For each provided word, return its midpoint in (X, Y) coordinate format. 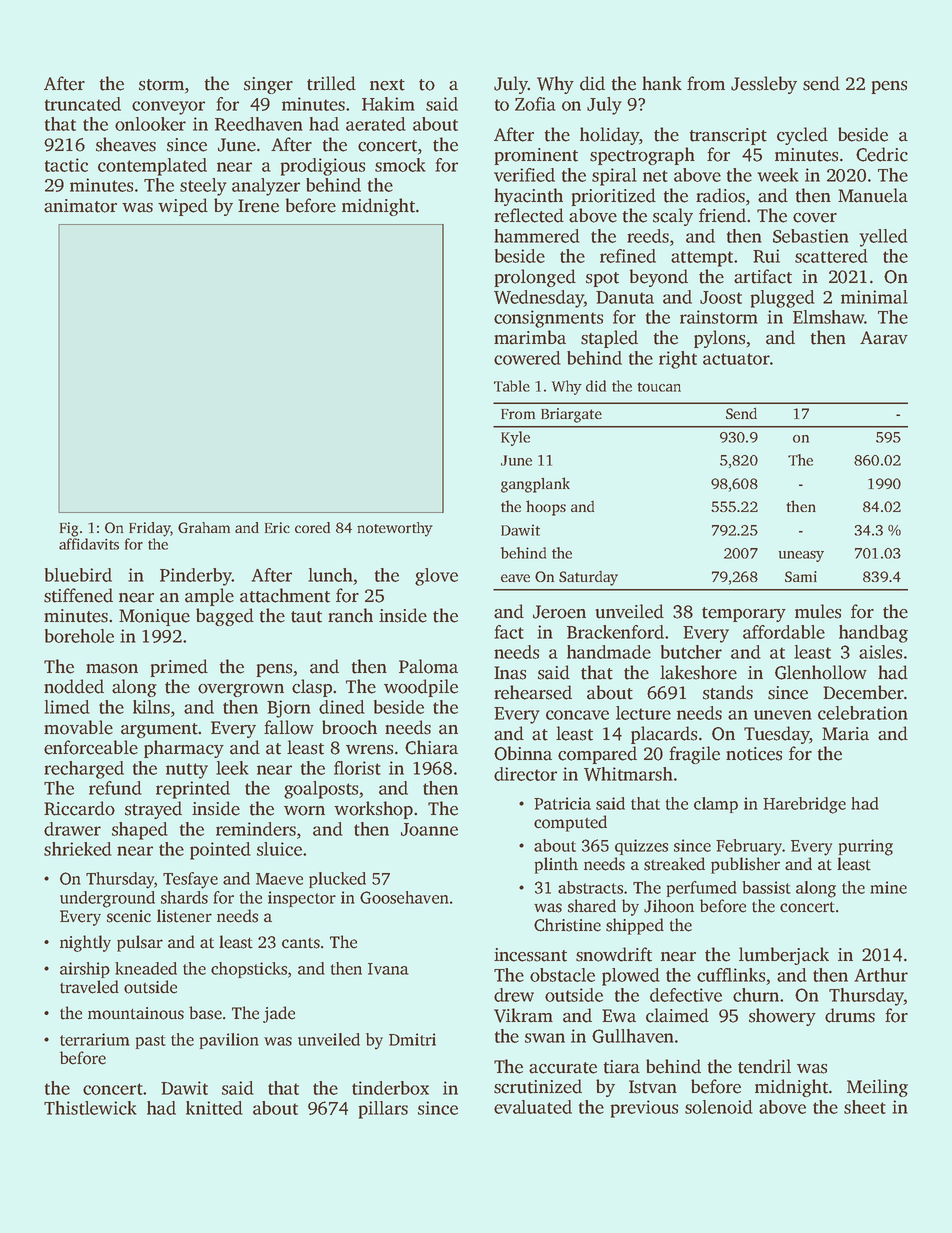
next (387, 85)
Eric (277, 527)
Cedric (882, 154)
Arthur (881, 975)
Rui (766, 256)
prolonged (535, 278)
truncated (83, 104)
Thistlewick (90, 1108)
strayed (153, 810)
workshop (373, 810)
